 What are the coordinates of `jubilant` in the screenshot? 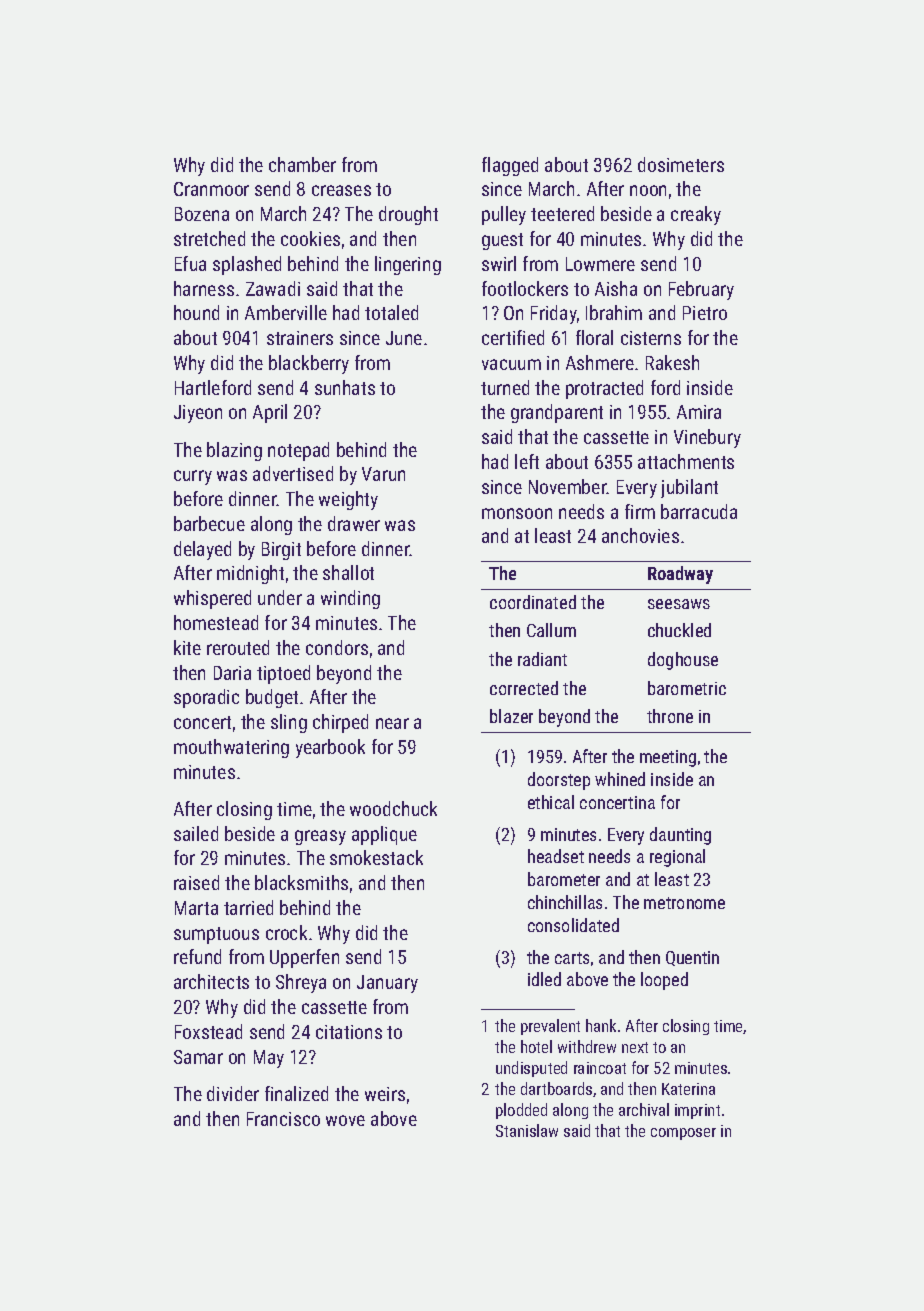 It's located at (689, 488).
